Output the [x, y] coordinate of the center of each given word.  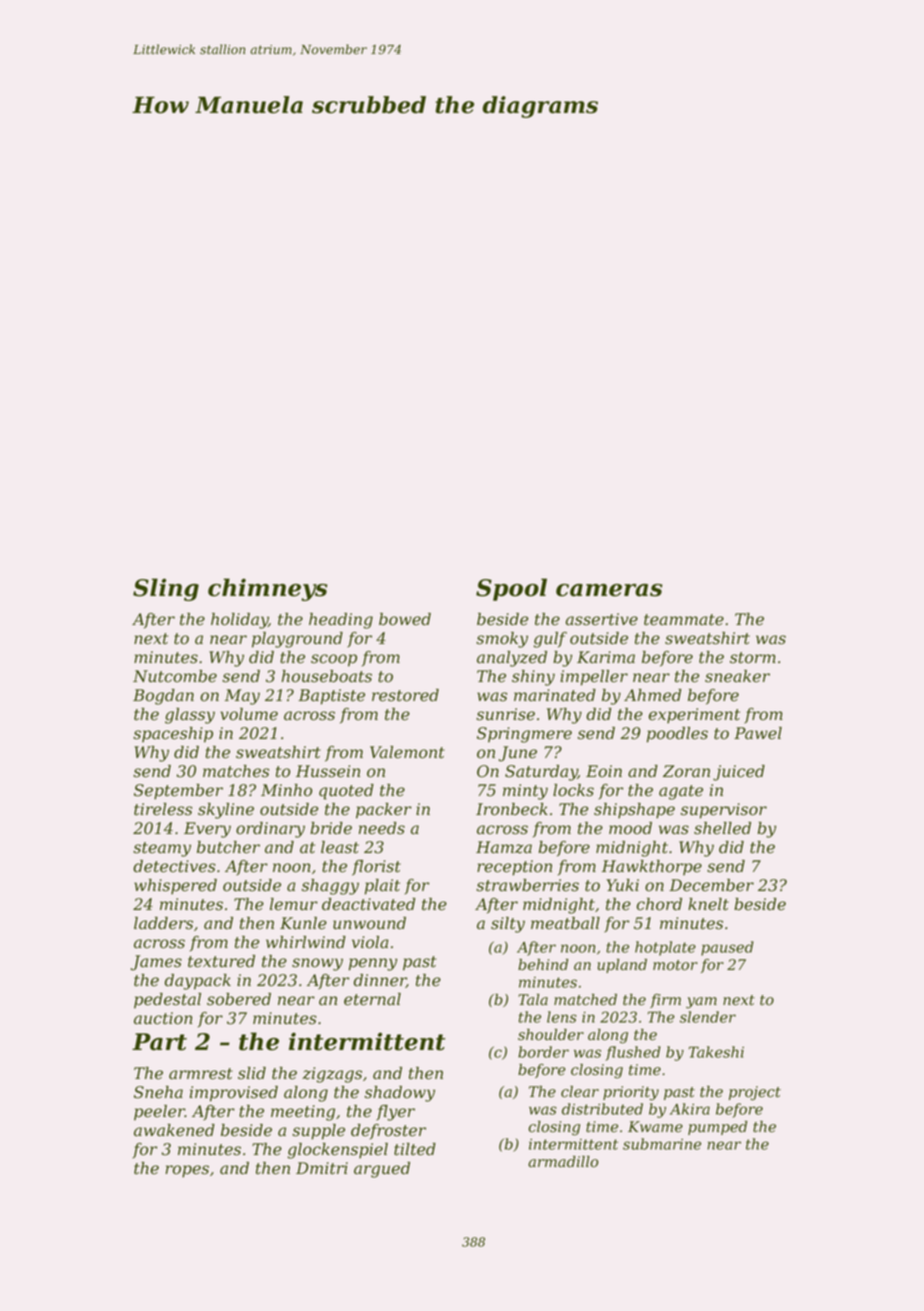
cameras [609, 590]
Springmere [524, 735]
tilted [415, 1149]
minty [525, 792]
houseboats [326, 676]
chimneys [268, 589]
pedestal [167, 1001]
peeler [159, 1113]
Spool [511, 589]
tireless [163, 809]
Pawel [758, 733]
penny [373, 964]
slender [708, 1017]
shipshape [634, 811]
